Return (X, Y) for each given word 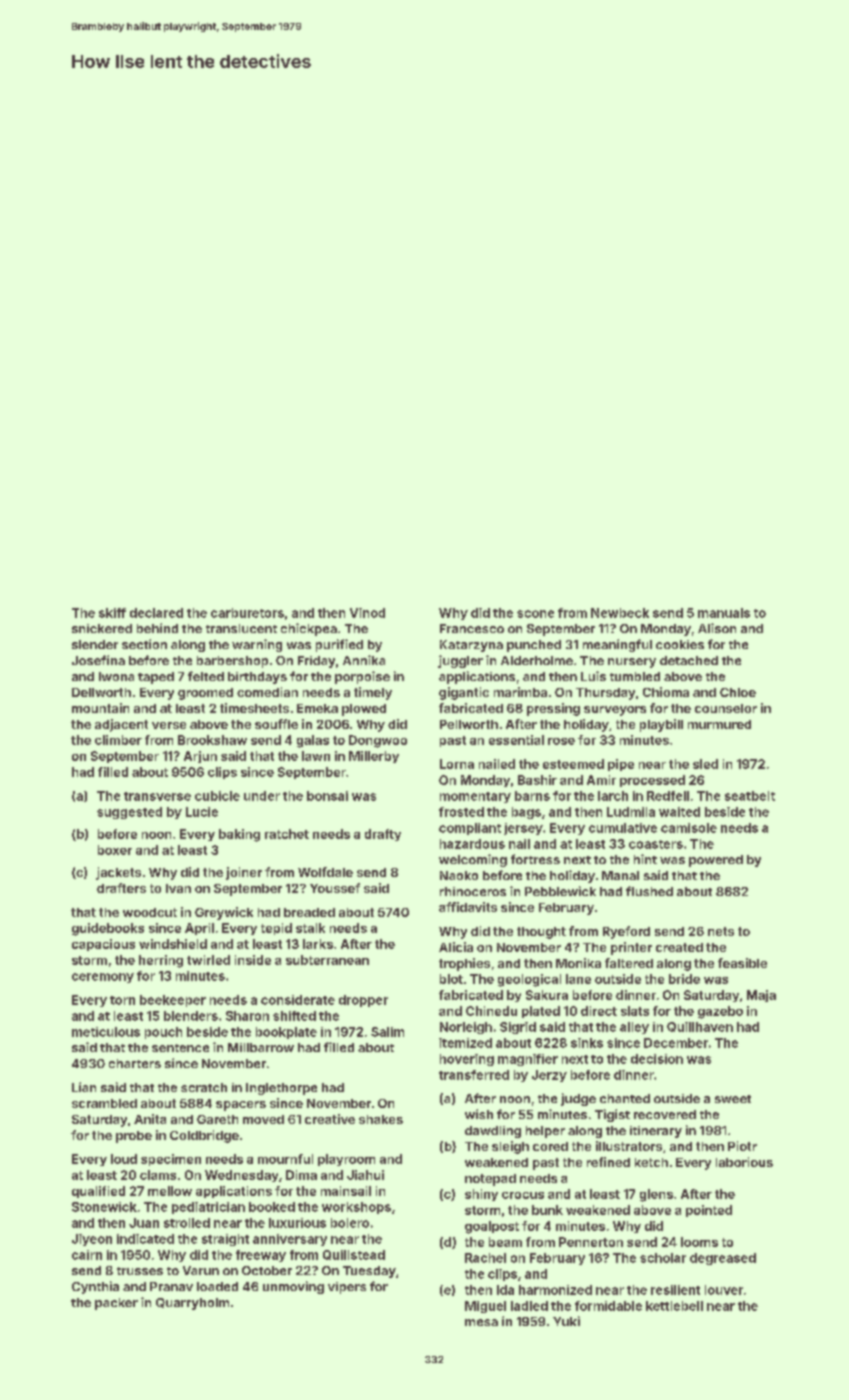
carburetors (247, 613)
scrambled (104, 1103)
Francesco (472, 628)
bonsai (327, 796)
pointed (709, 1211)
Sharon (247, 1016)
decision (657, 1059)
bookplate (286, 1033)
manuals (724, 613)
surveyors (615, 711)
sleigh (510, 1147)
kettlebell (674, 1306)
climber (118, 740)
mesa (481, 1322)
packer (116, 1304)
